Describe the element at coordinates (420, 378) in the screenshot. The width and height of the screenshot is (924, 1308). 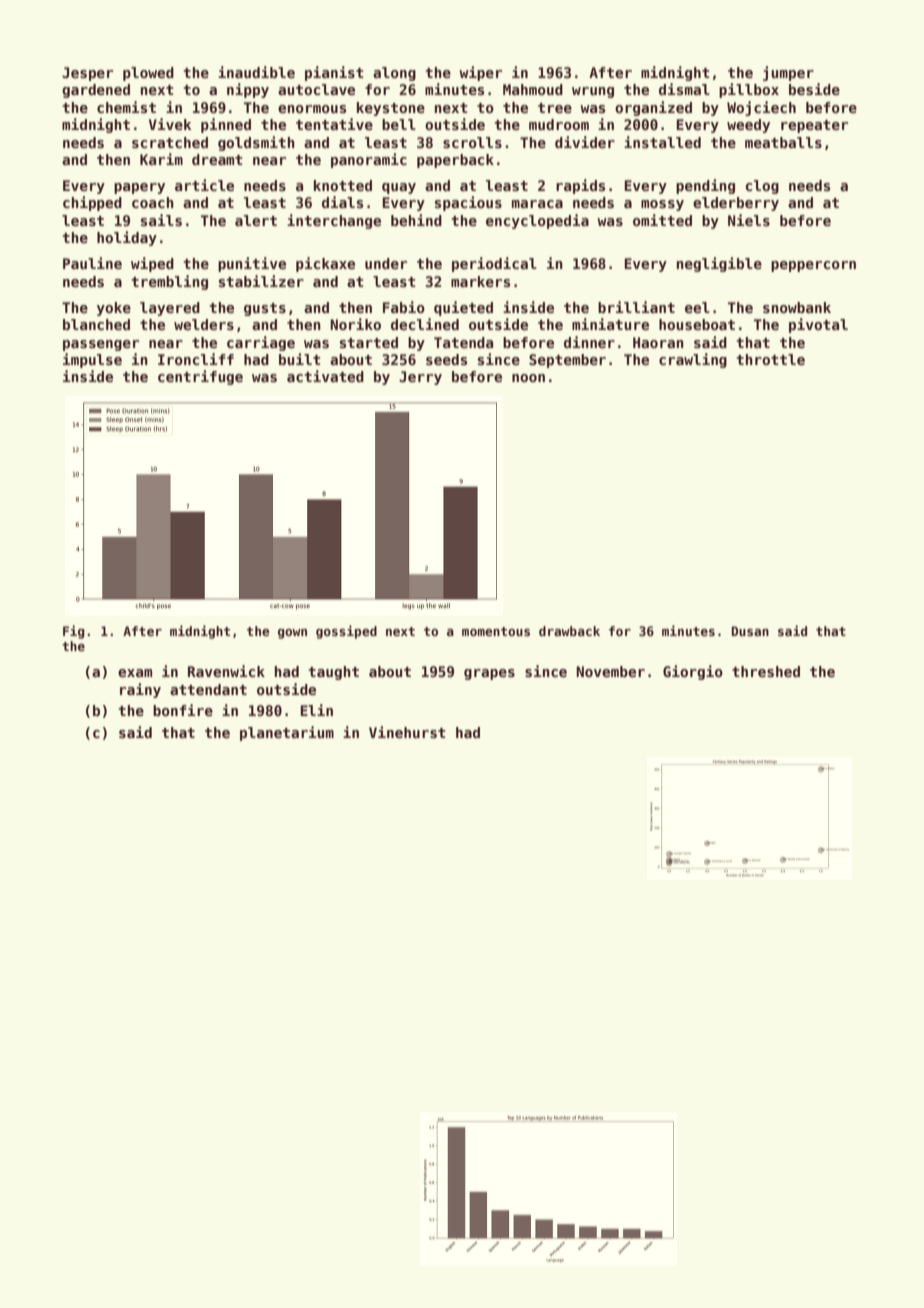
I see `Jerry` at that location.
